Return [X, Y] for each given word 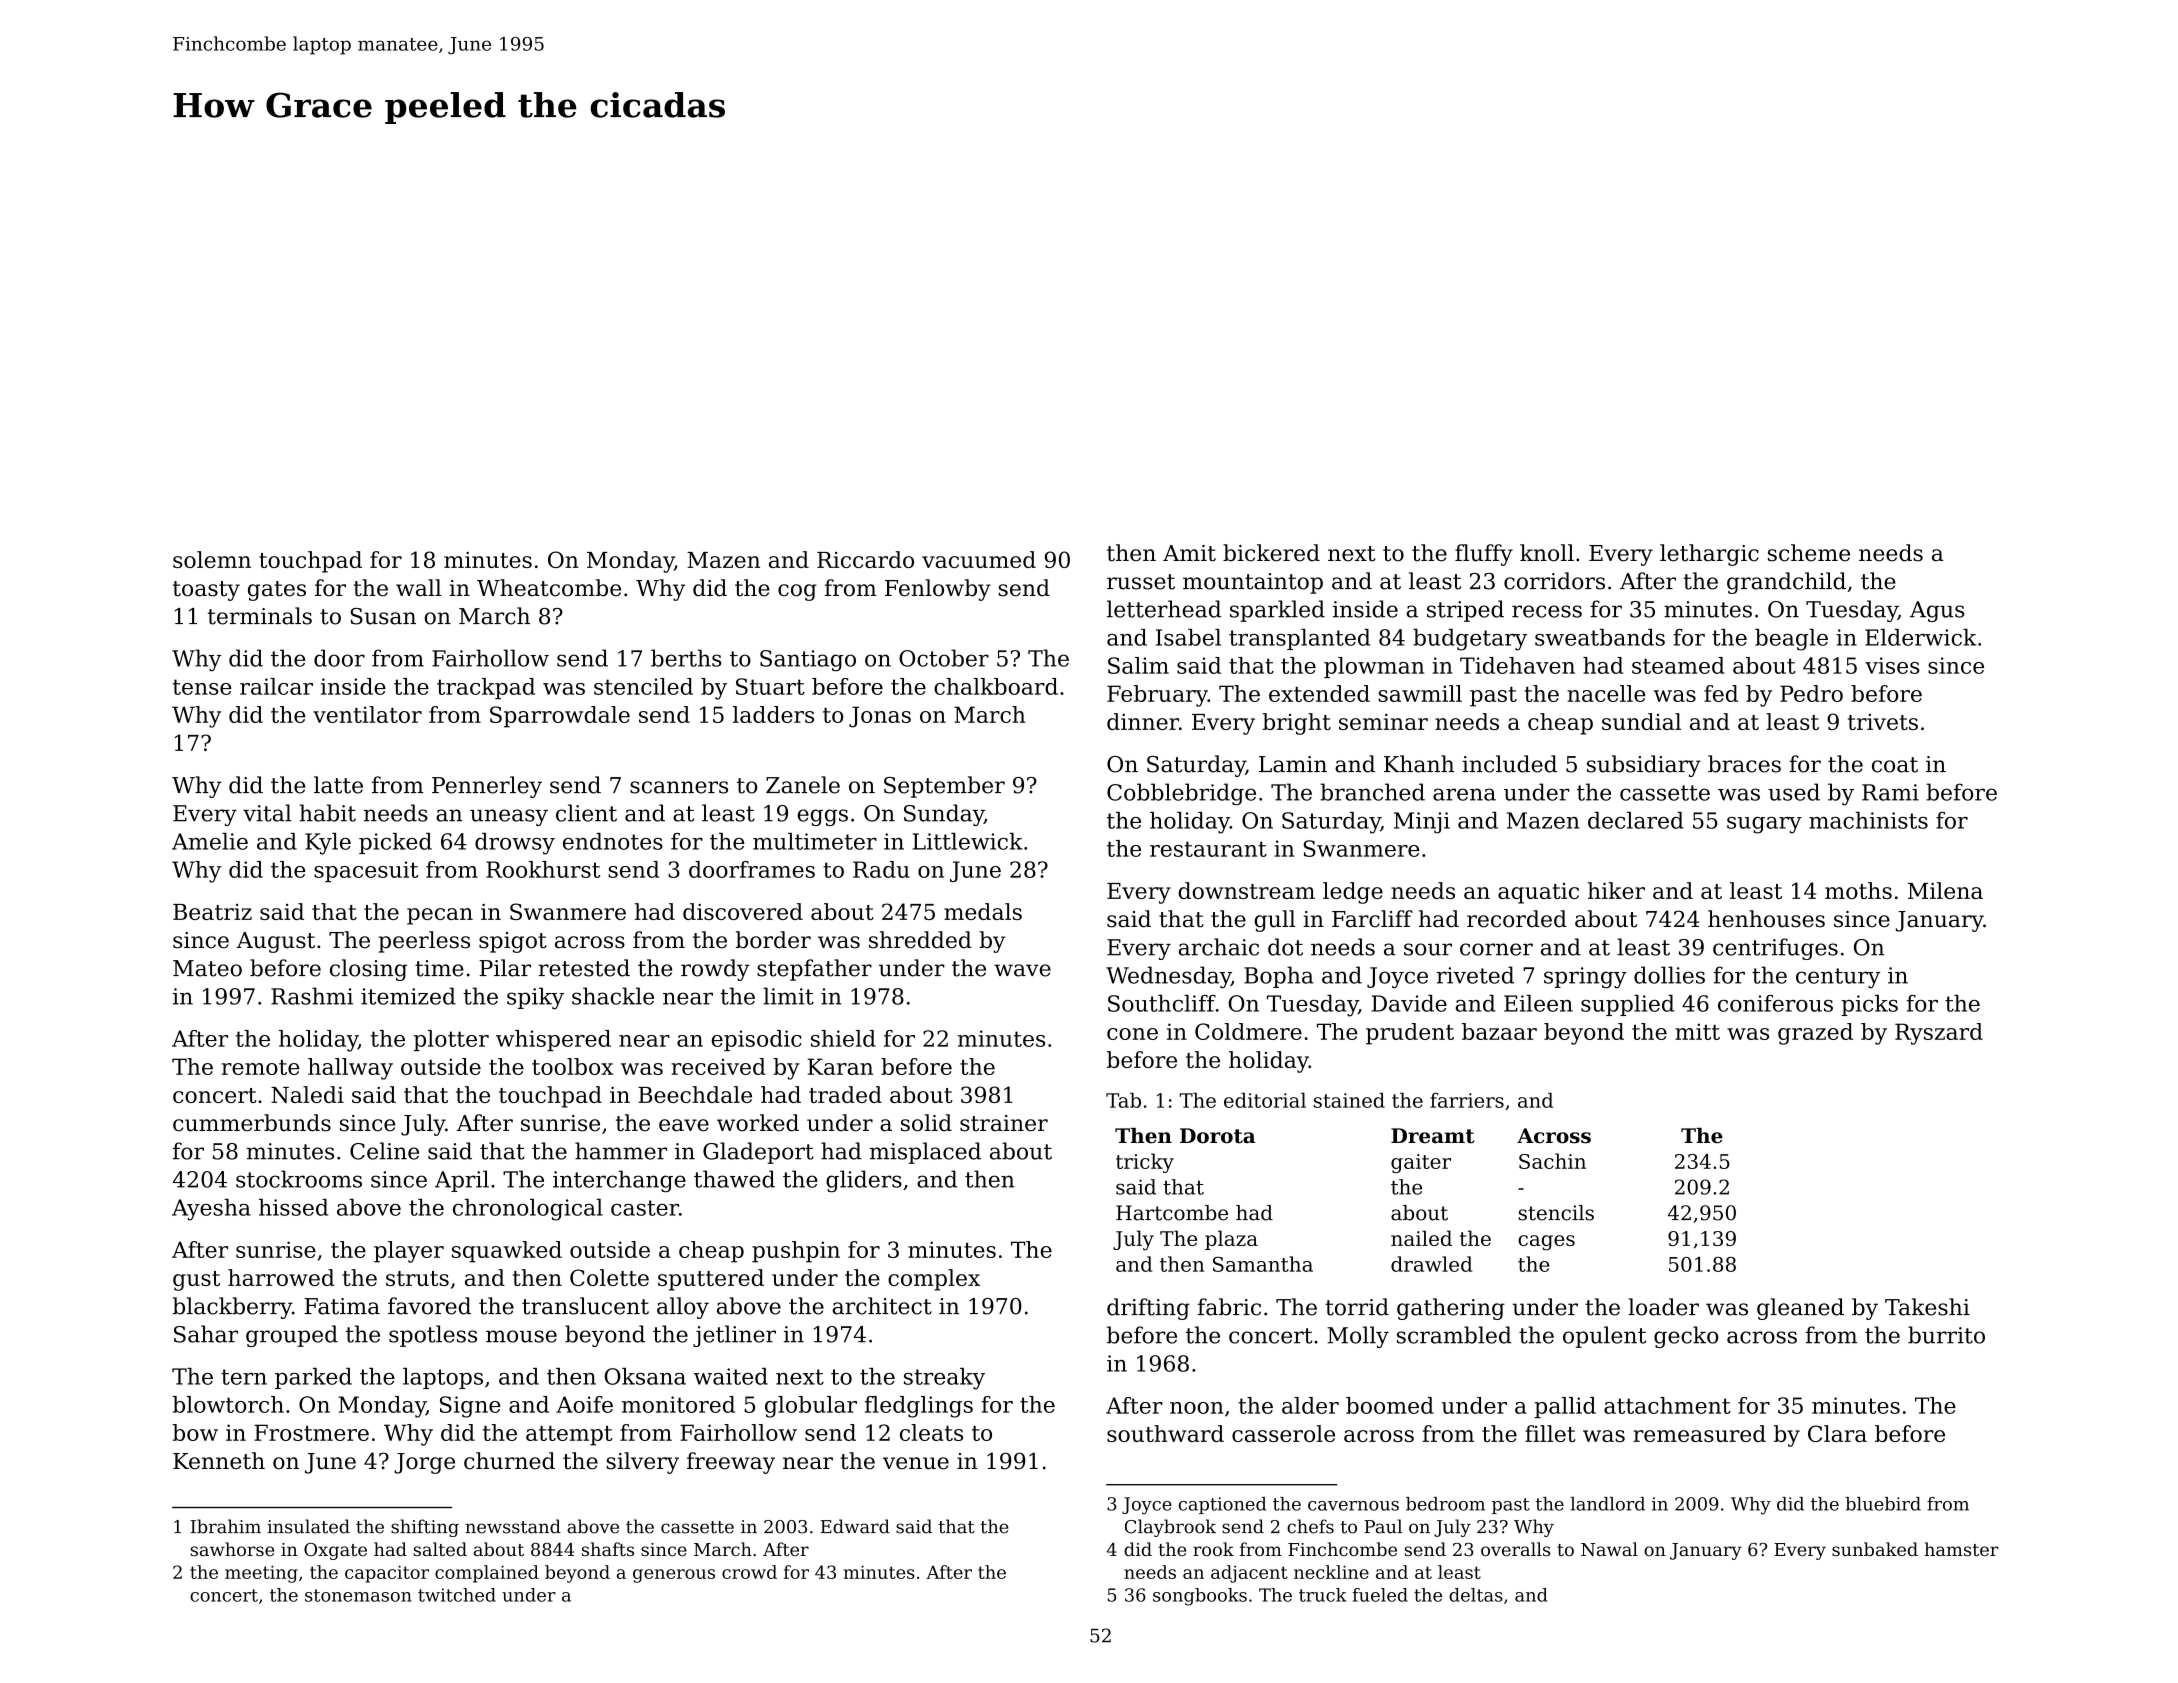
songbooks [1200, 1597]
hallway [350, 1069]
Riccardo [865, 559]
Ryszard [1939, 1034]
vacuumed [979, 559]
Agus [1937, 611]
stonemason [358, 1595]
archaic [1219, 947]
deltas [1476, 1595]
